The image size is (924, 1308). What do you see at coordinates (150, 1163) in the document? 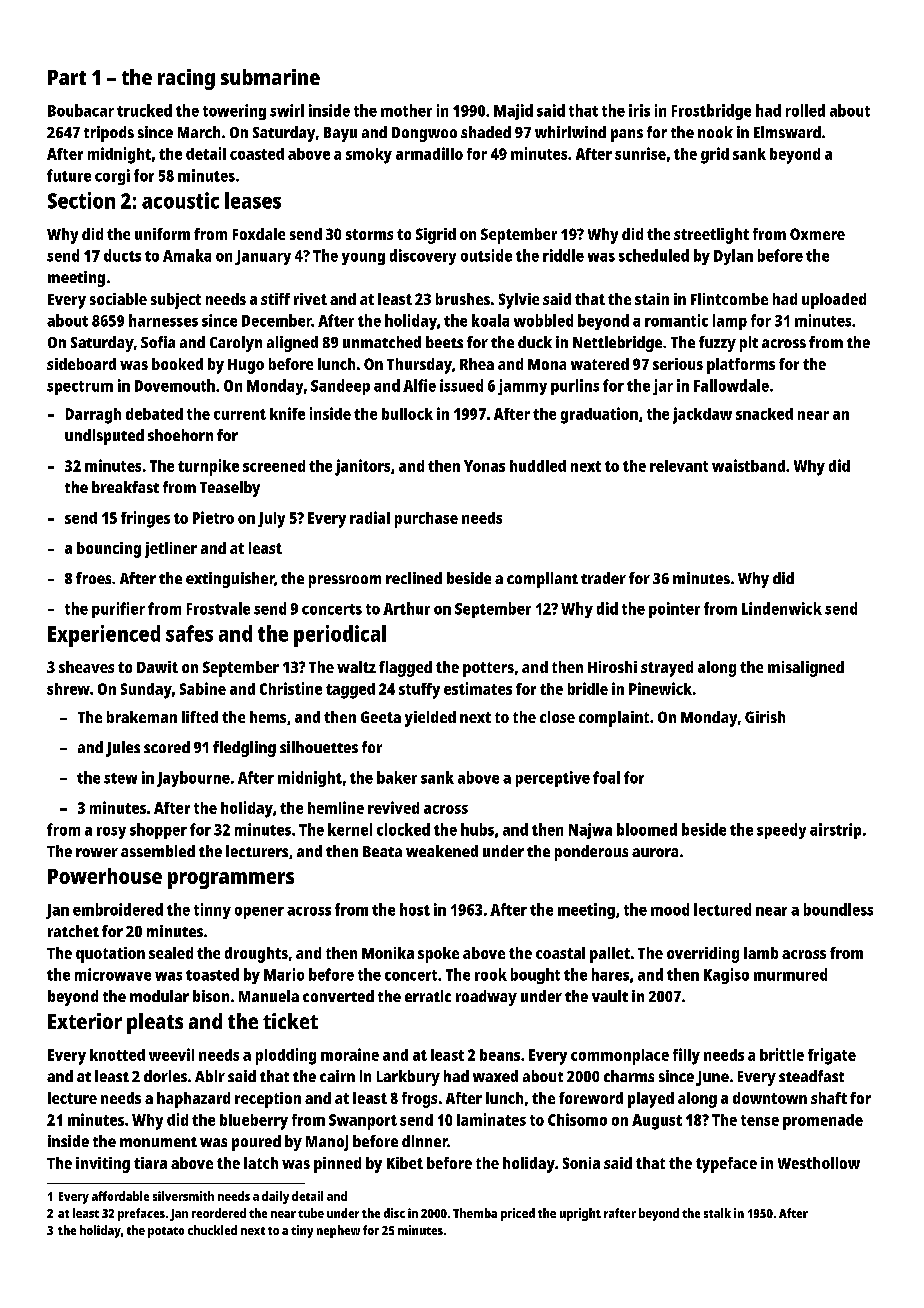
I see `tiara` at bounding box center [150, 1163].
